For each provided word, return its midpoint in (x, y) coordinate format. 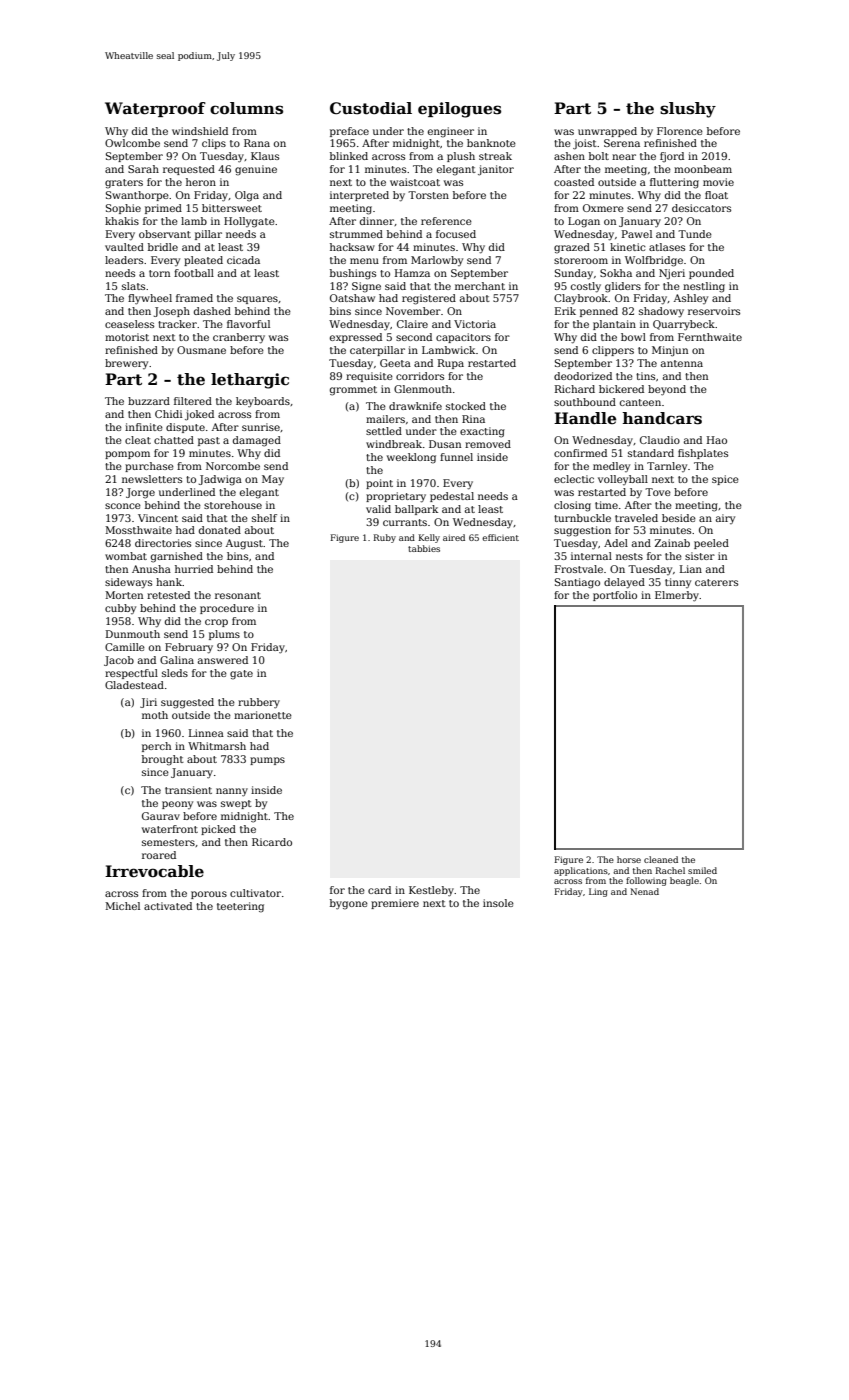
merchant (480, 286)
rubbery (259, 703)
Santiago (577, 583)
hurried (194, 569)
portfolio (615, 596)
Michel (122, 906)
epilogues (459, 110)
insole (498, 903)
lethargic (250, 381)
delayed (624, 583)
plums (224, 635)
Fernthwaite (710, 337)
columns (246, 108)
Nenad (644, 891)
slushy (688, 110)
